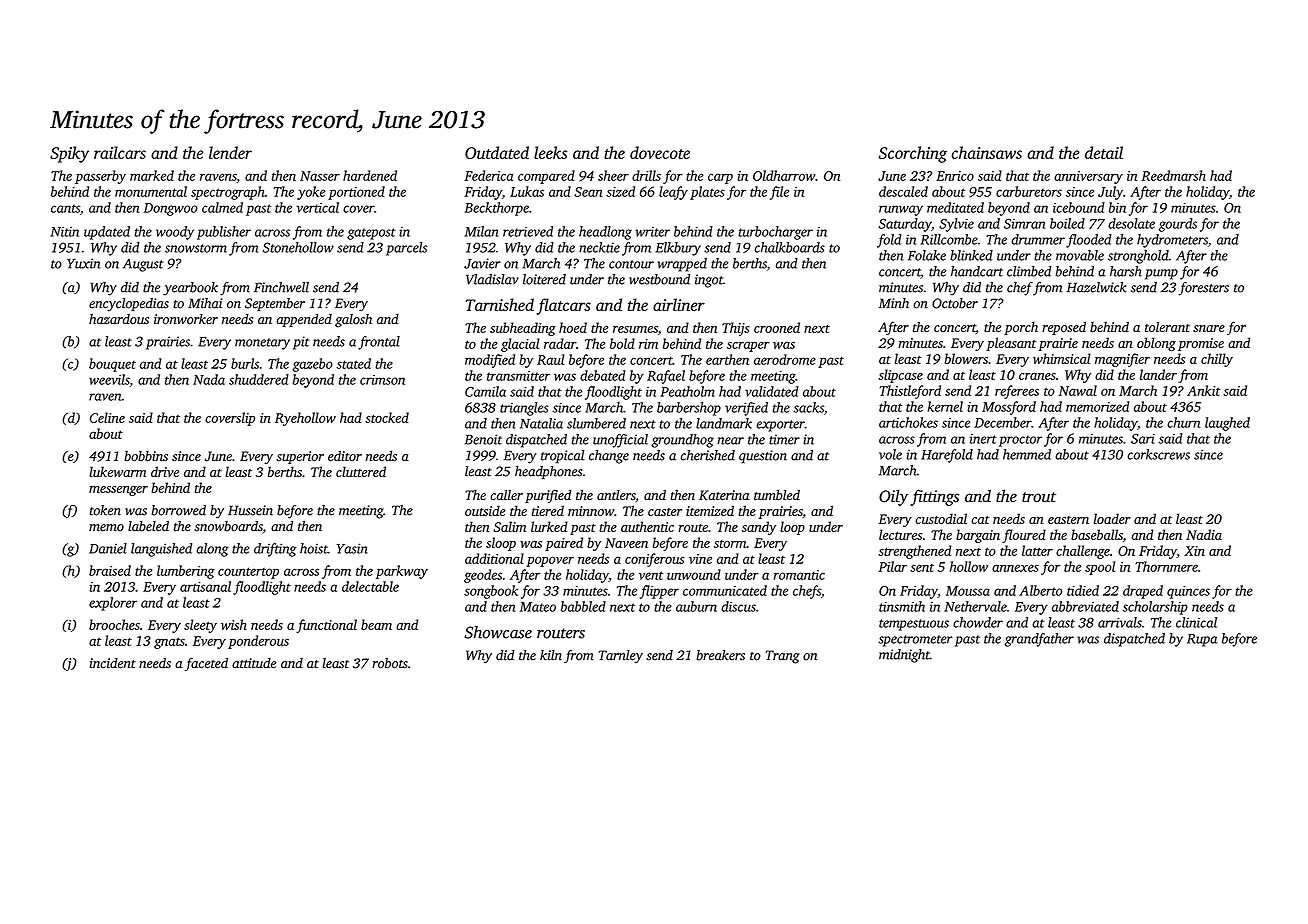 This page has height=924, width=1308. Describe the element at coordinates (151, 191) in the page. I see `monumental` at that location.
